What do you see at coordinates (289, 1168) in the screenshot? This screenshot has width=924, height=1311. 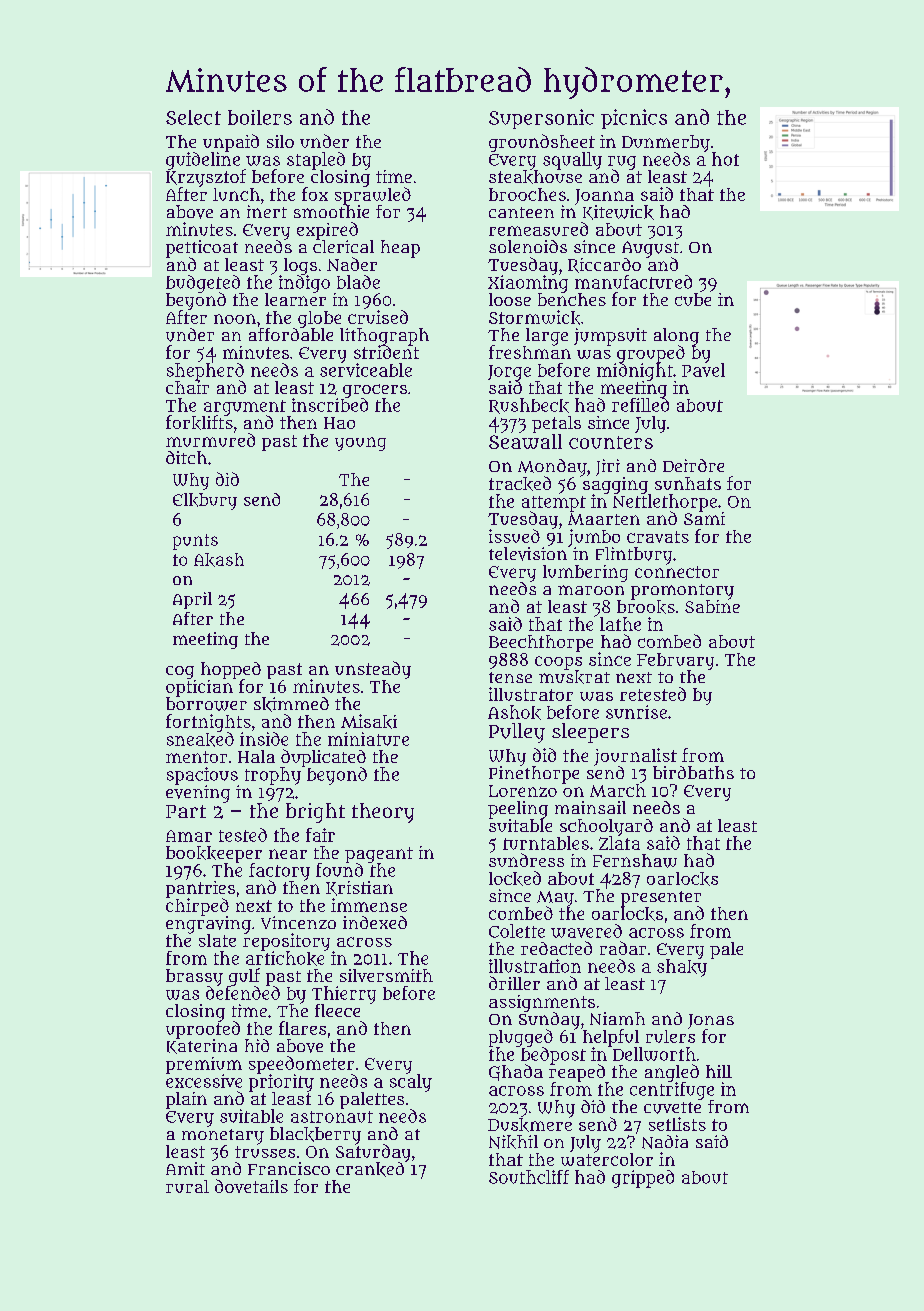 I see `Francisco` at bounding box center [289, 1168].
